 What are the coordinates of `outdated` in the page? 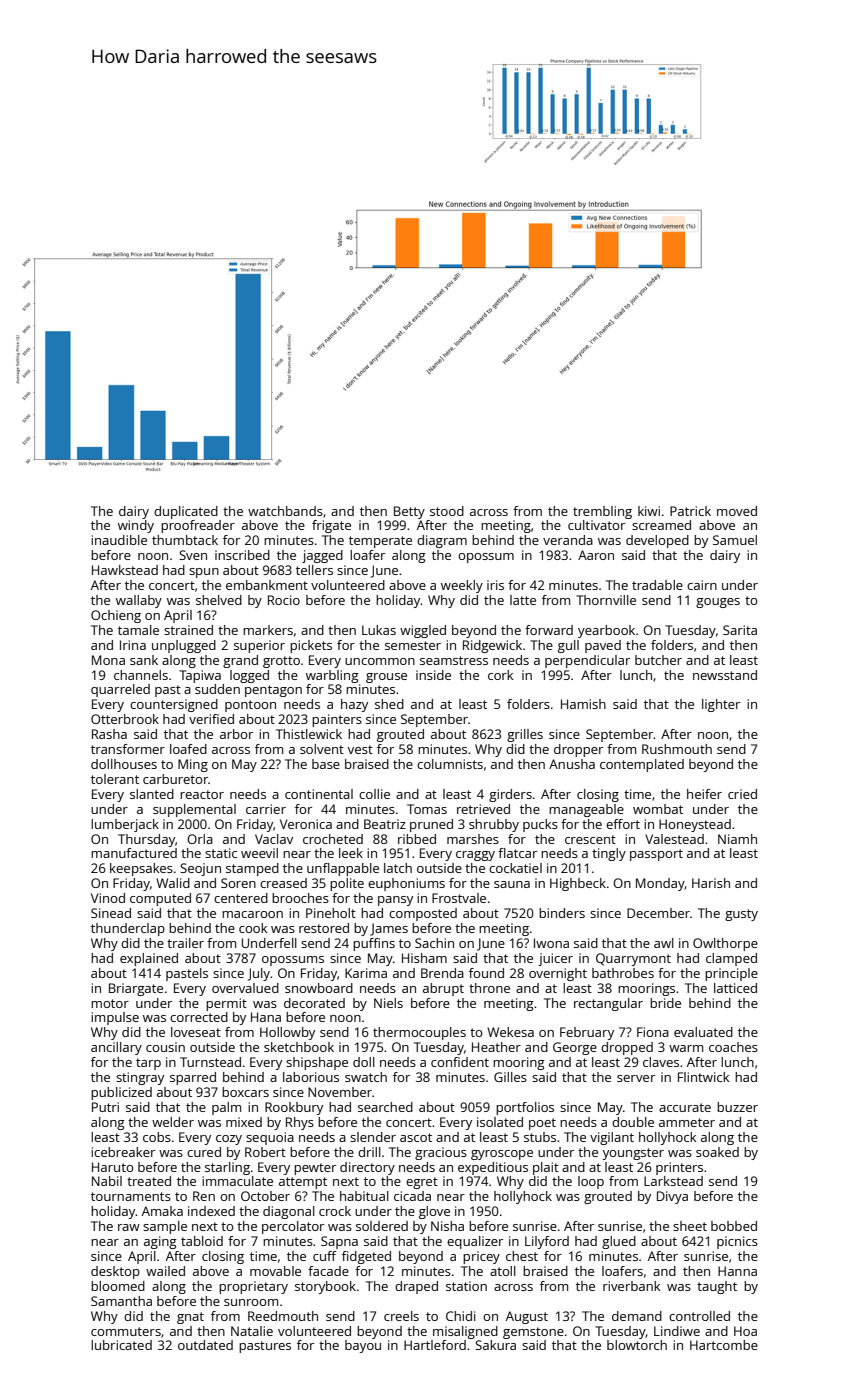 It's located at (205, 1345).
